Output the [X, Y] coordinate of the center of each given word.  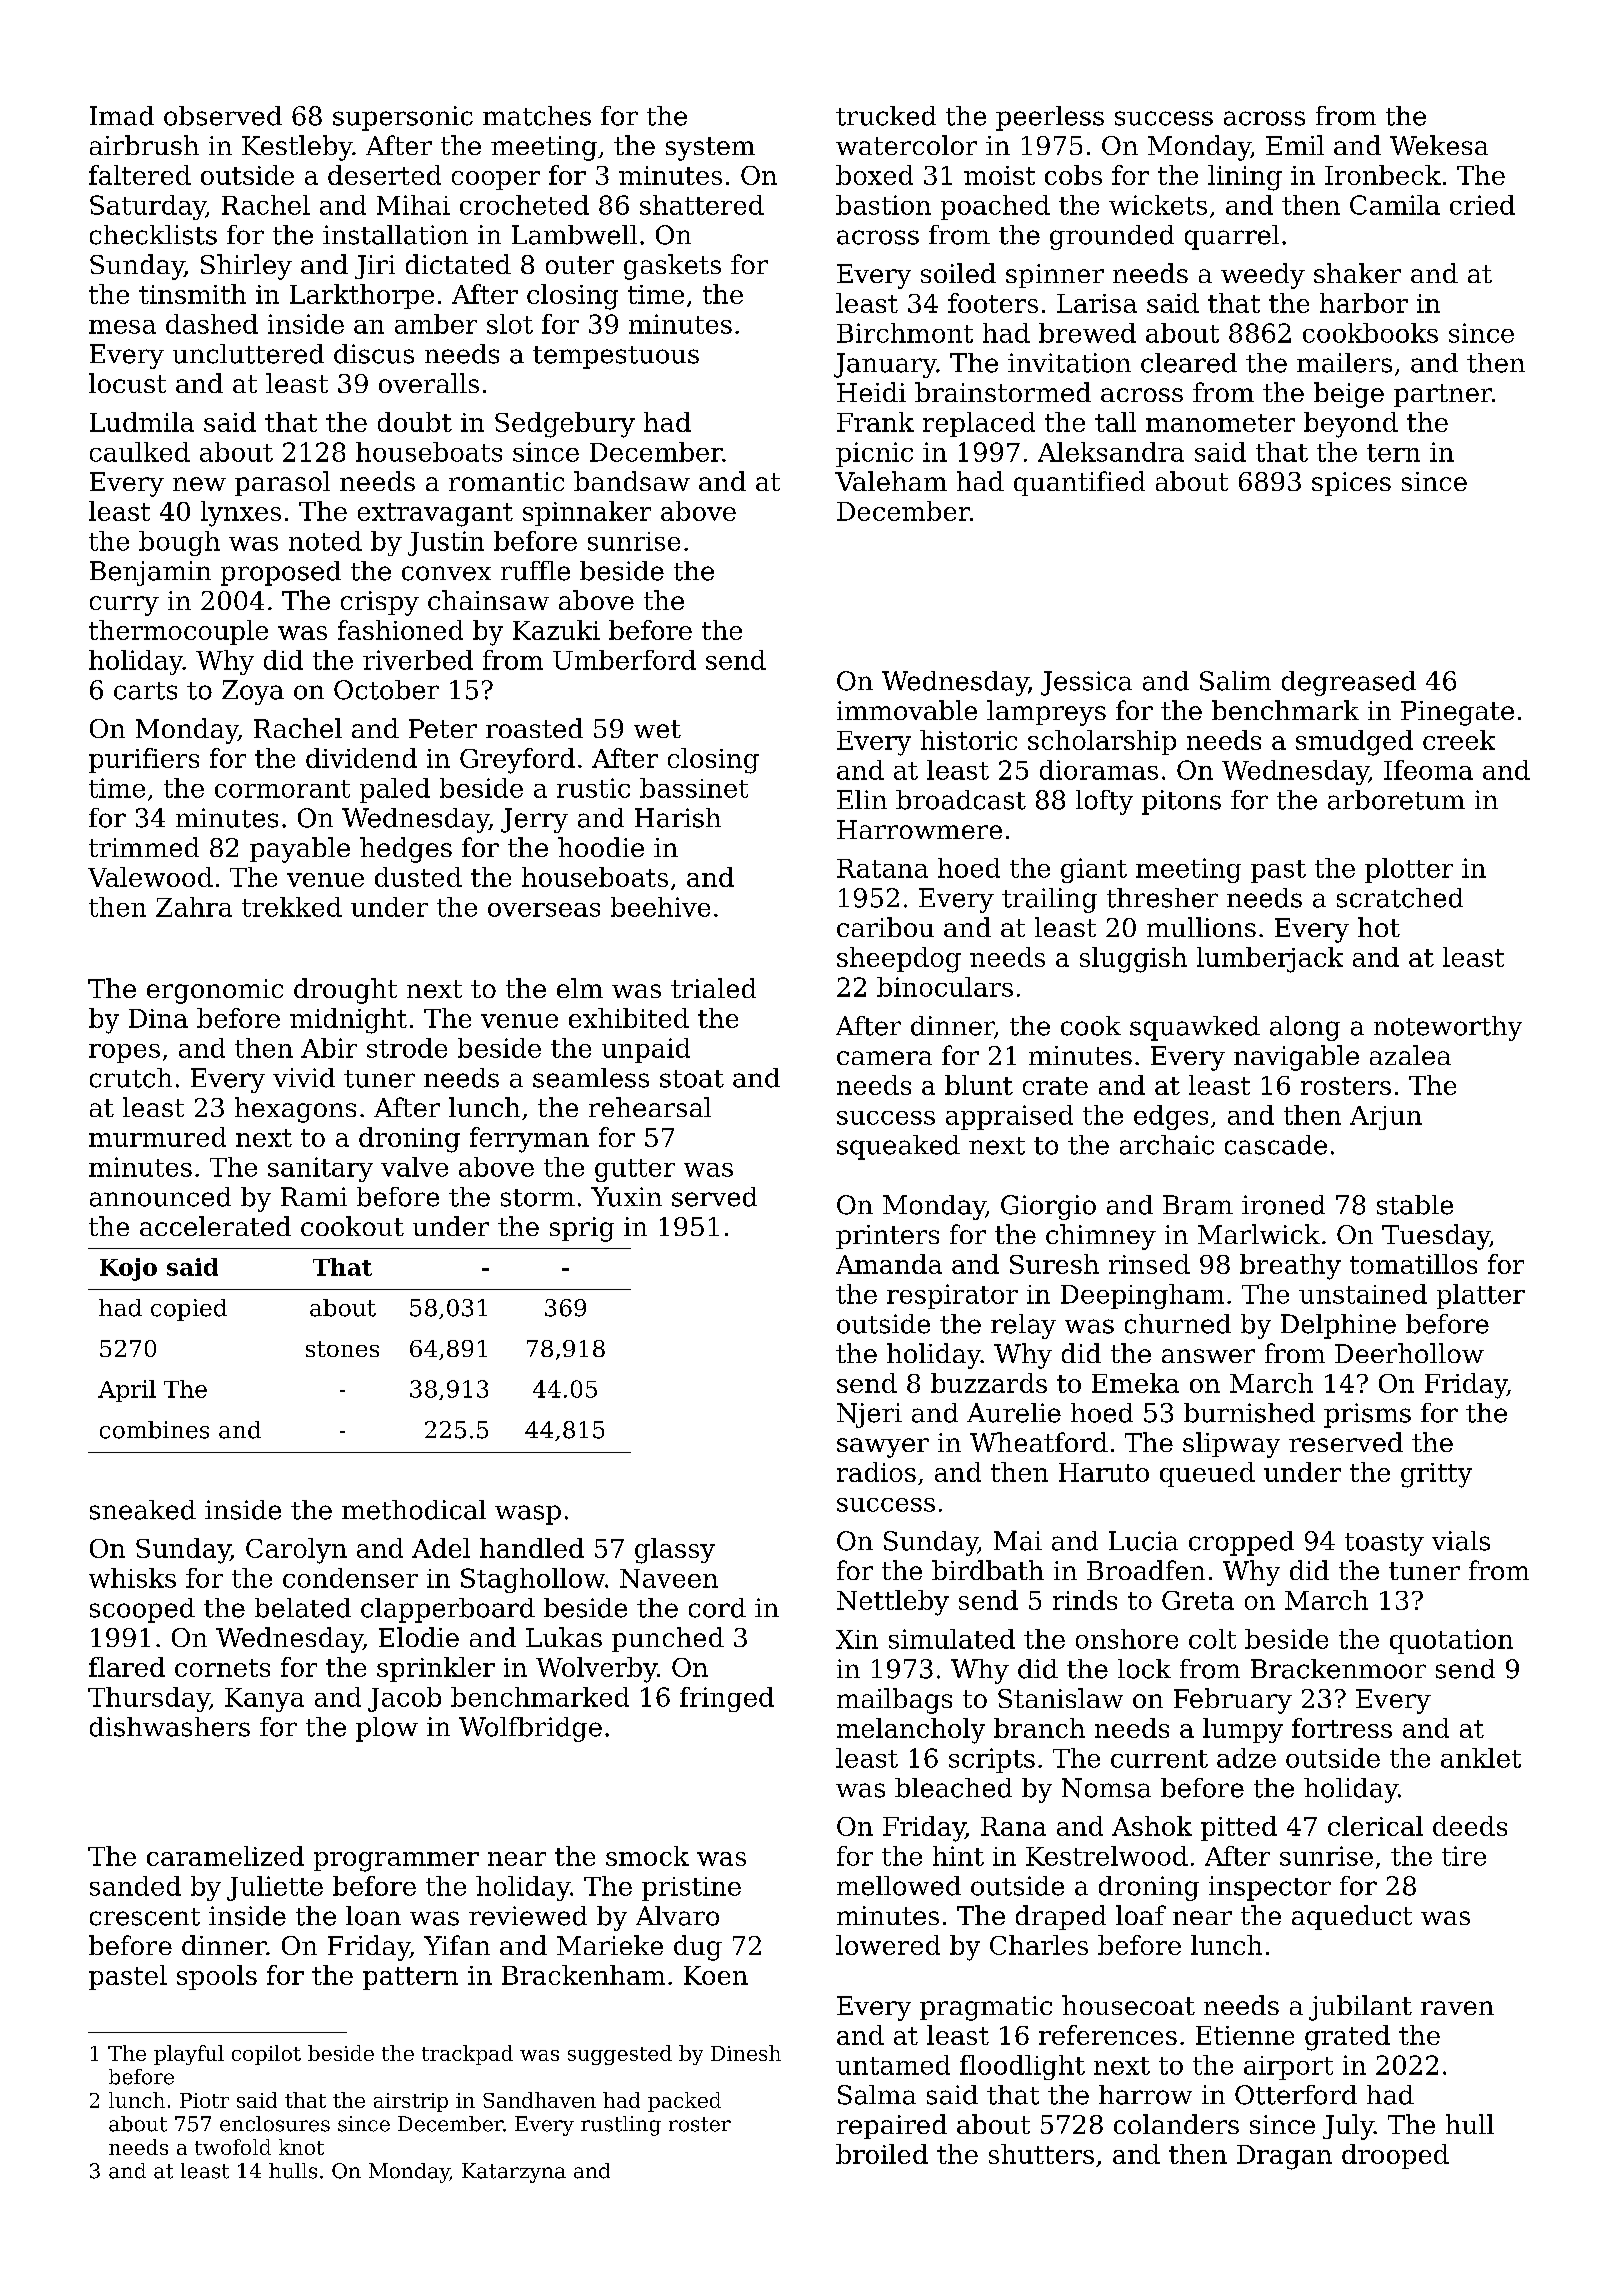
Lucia [1143, 1541]
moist [999, 175]
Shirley [246, 267]
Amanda [889, 1264]
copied [189, 1310]
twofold [233, 2147]
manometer [1220, 423]
